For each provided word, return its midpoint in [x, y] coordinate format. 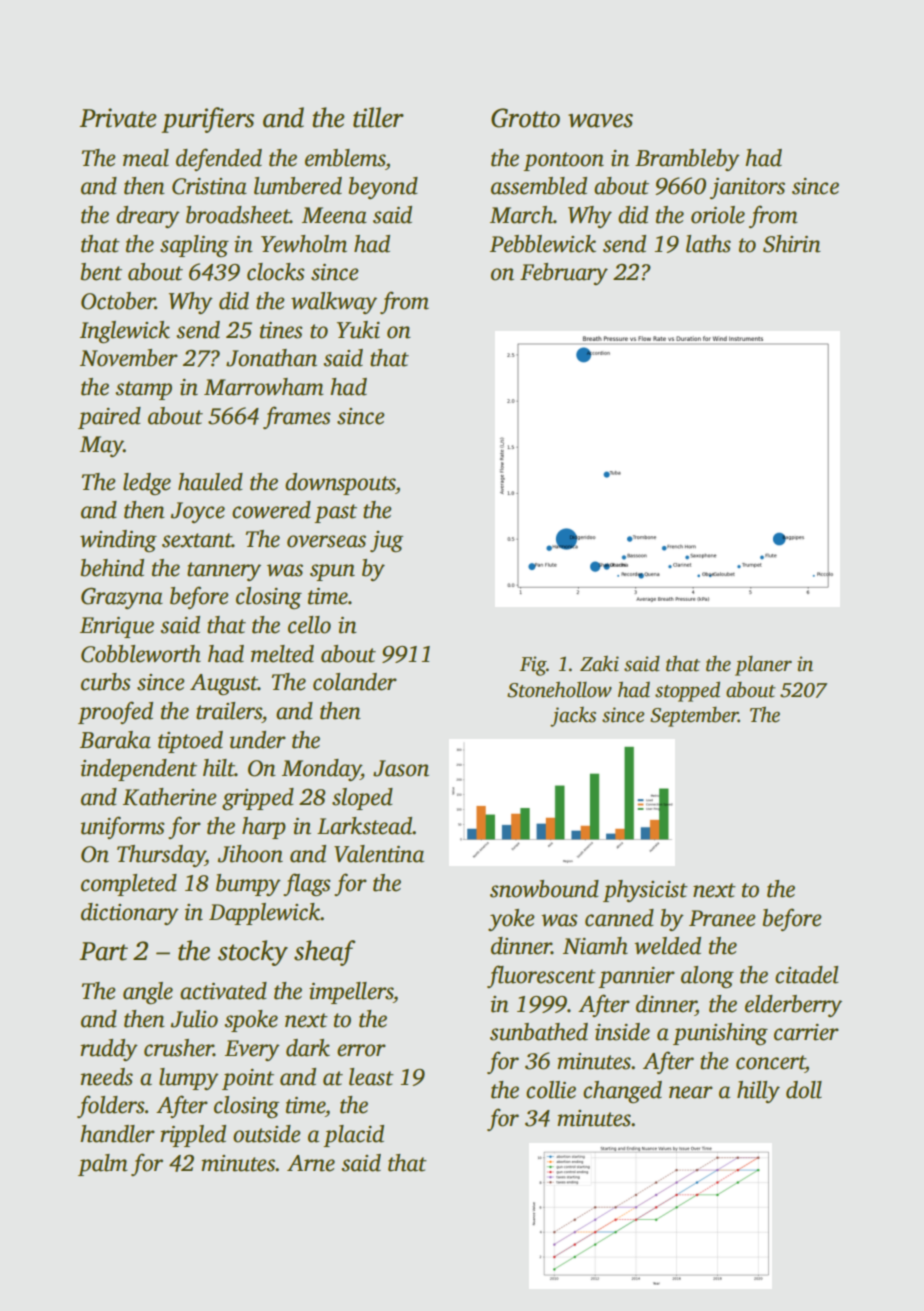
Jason [401, 768]
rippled [193, 1136]
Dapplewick [265, 914]
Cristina [209, 186]
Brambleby [687, 160]
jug [386, 542]
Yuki [358, 330]
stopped [687, 691]
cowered [271, 510]
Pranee [722, 918]
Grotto [525, 118]
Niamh [595, 946]
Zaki [599, 664]
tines [281, 330]
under [258, 740]
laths [708, 244]
